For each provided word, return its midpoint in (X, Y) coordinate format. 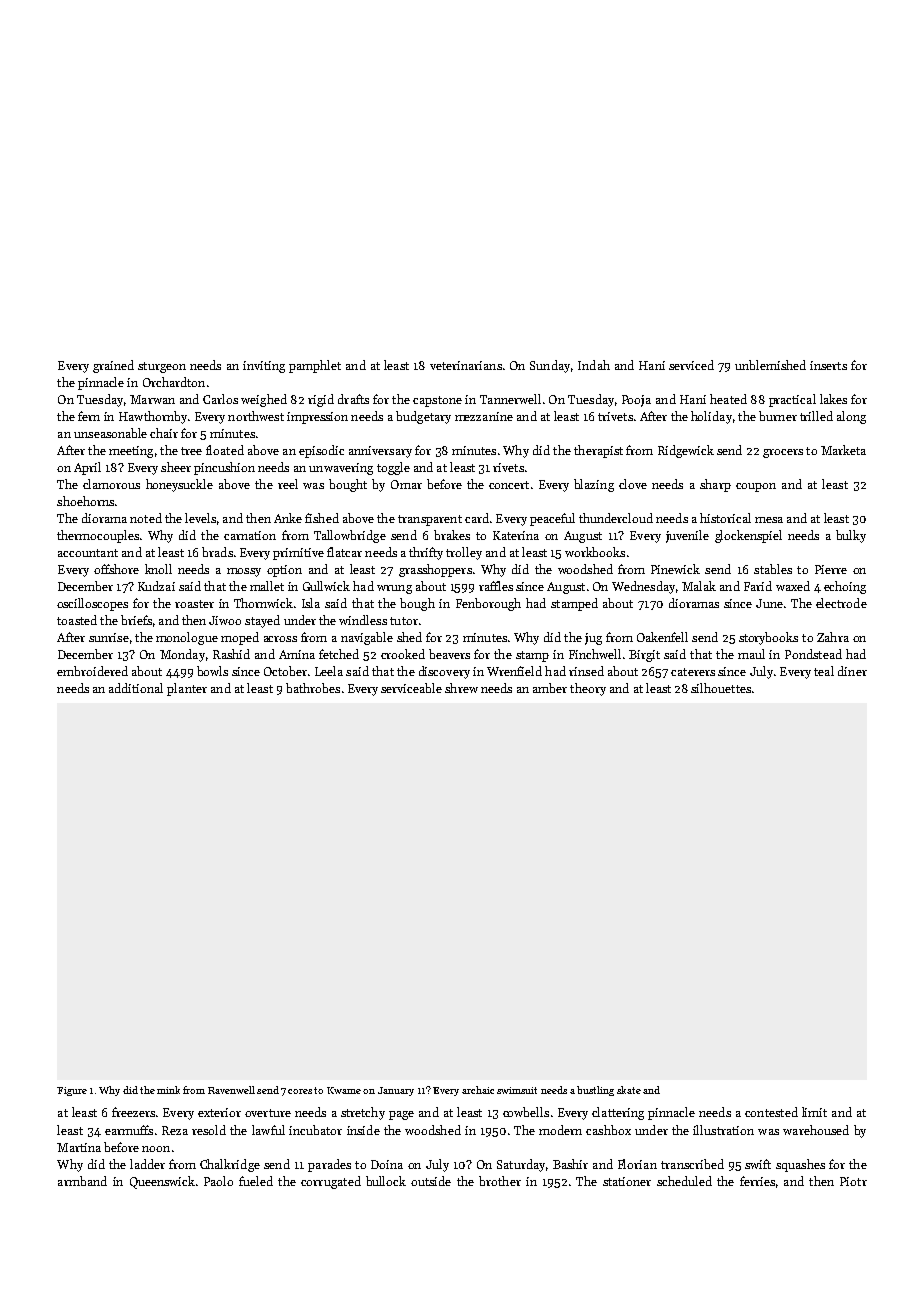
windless (363, 620)
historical (725, 518)
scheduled (684, 1181)
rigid (321, 400)
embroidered (92, 671)
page (401, 1115)
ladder (147, 1164)
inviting (264, 367)
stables (773, 569)
